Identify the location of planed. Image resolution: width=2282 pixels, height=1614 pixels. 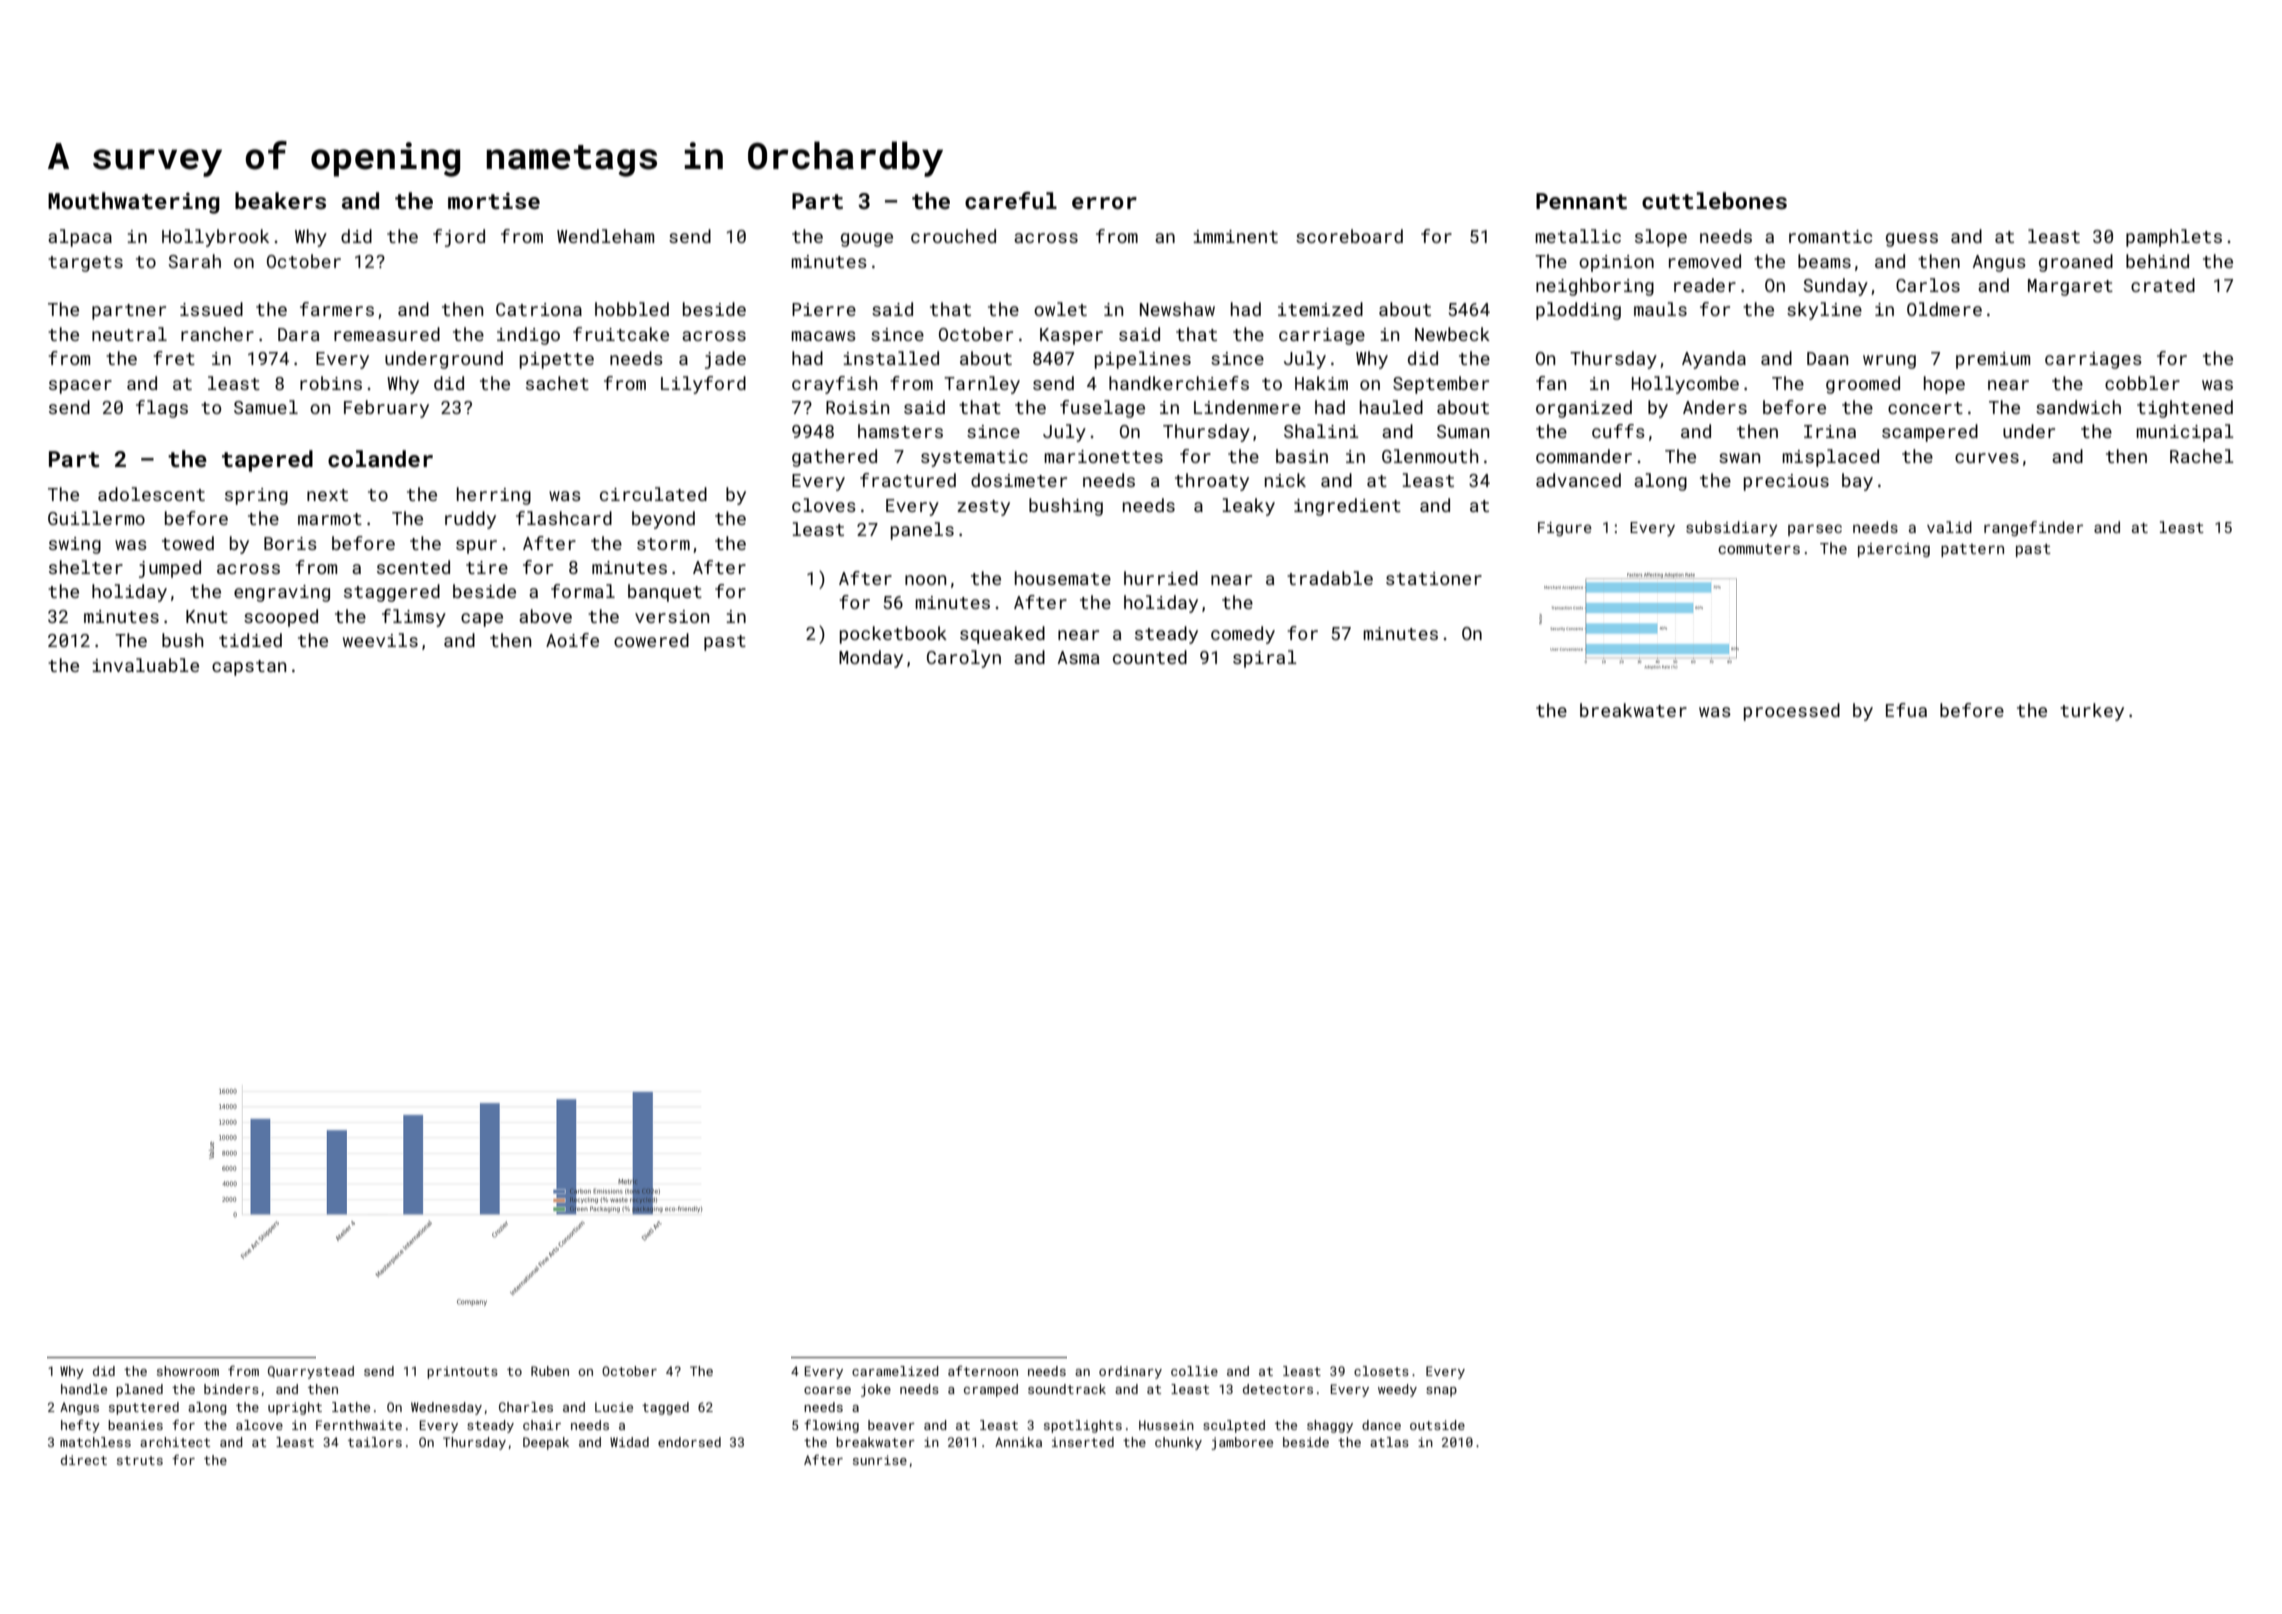
(139, 1390).
